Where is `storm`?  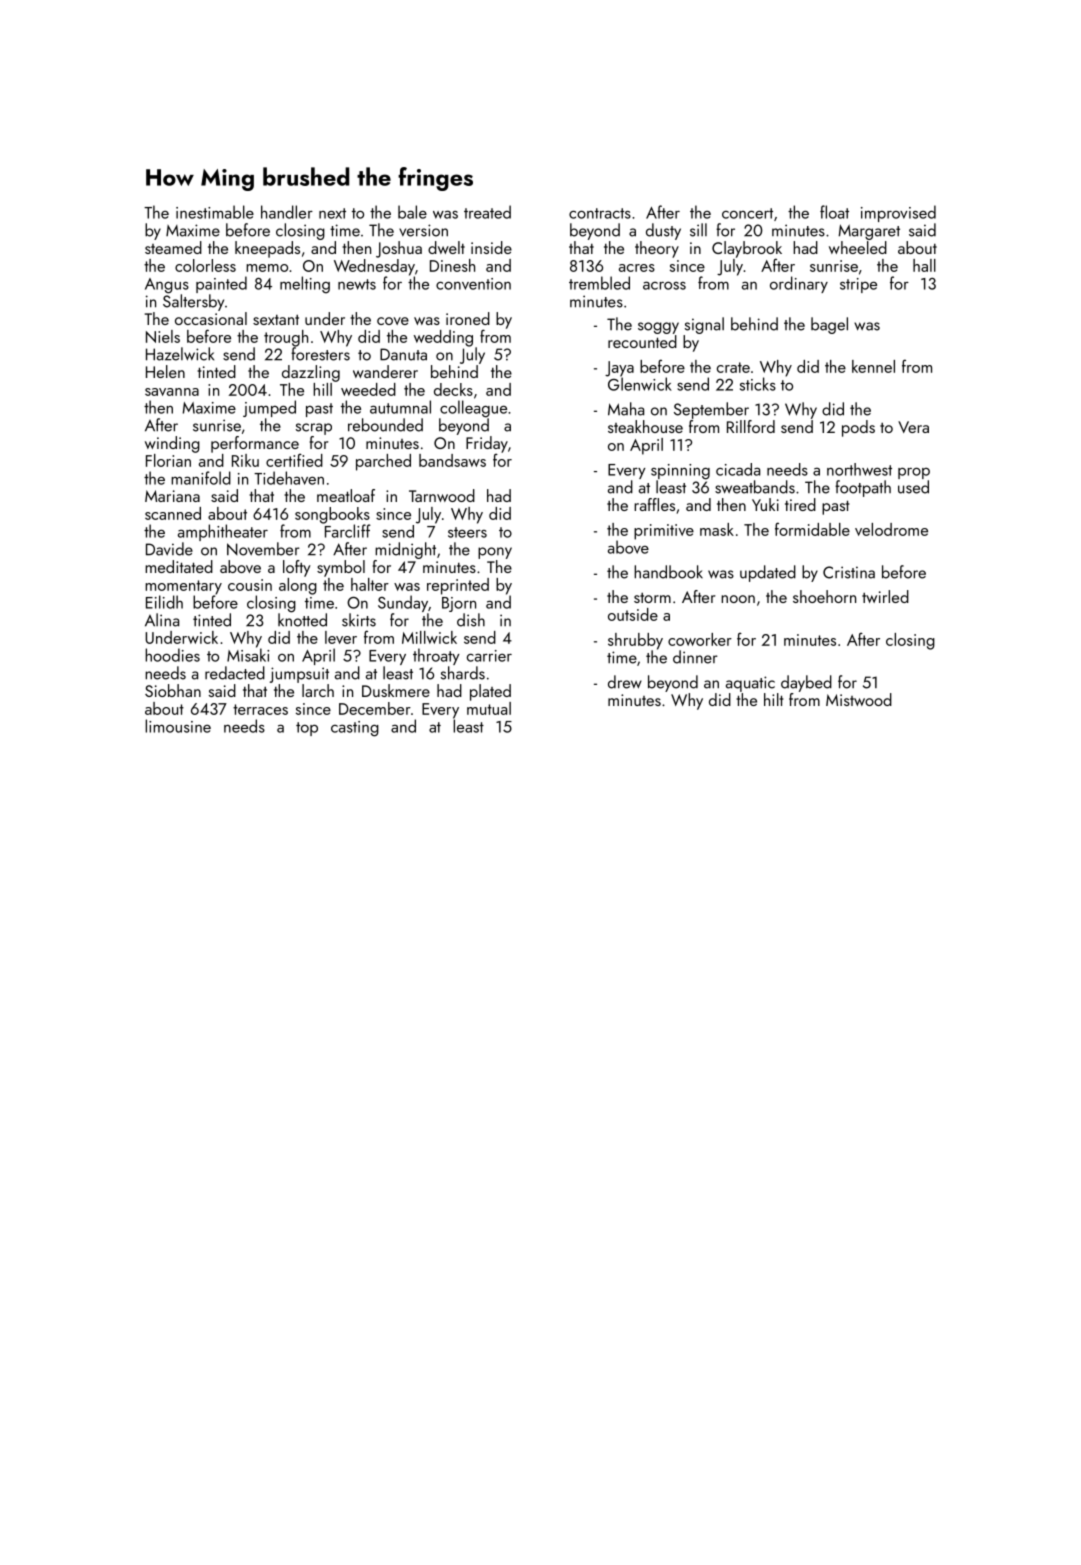
storm is located at coordinates (652, 598).
